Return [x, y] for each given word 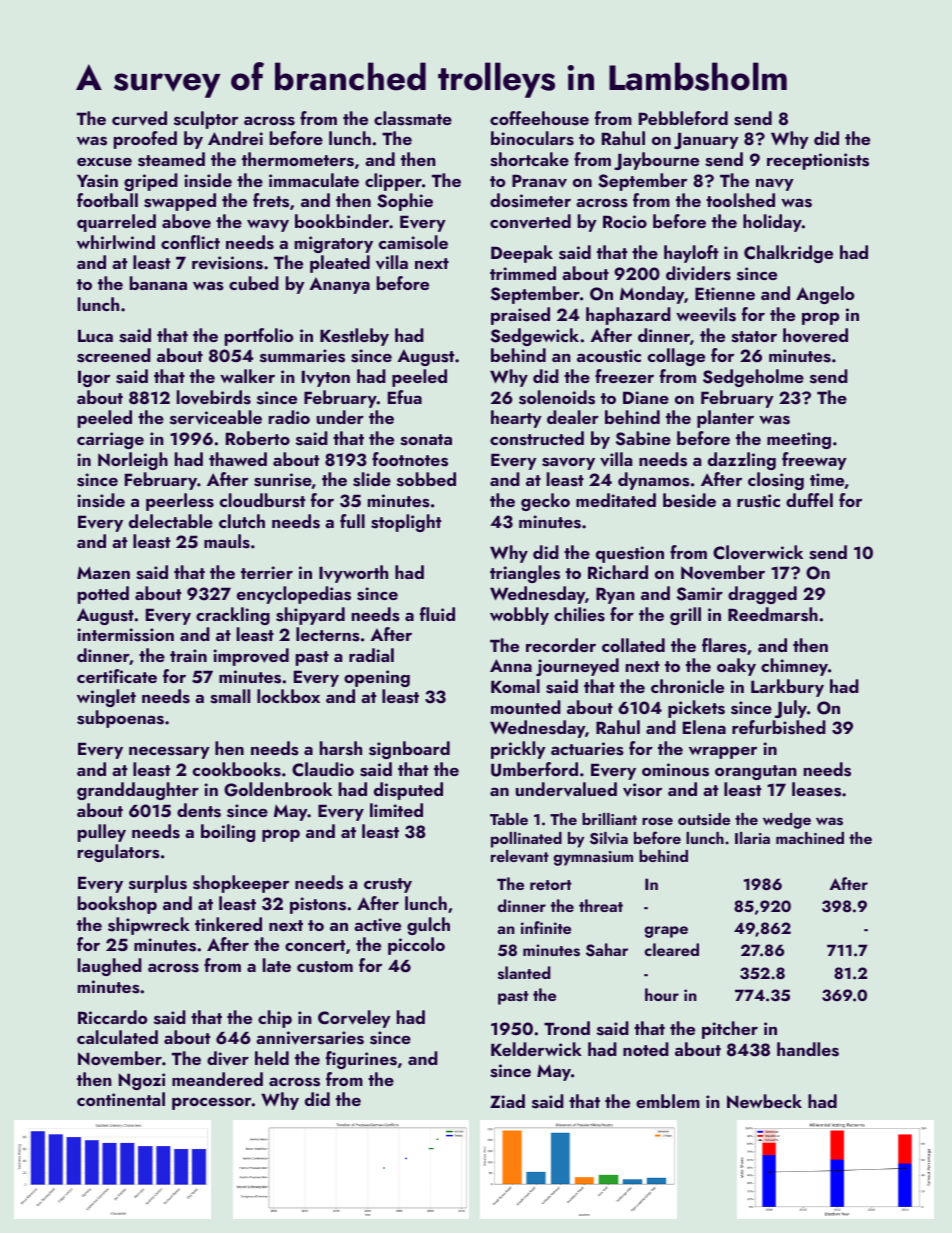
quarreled [116, 223]
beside [689, 500]
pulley [102, 833]
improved [251, 657]
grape [666, 932]
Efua [405, 397]
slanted [524, 973]
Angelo [825, 295]
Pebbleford [683, 118]
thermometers [298, 159]
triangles [525, 574]
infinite [546, 927]
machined [810, 838]
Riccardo [112, 1017]
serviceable [216, 417]
